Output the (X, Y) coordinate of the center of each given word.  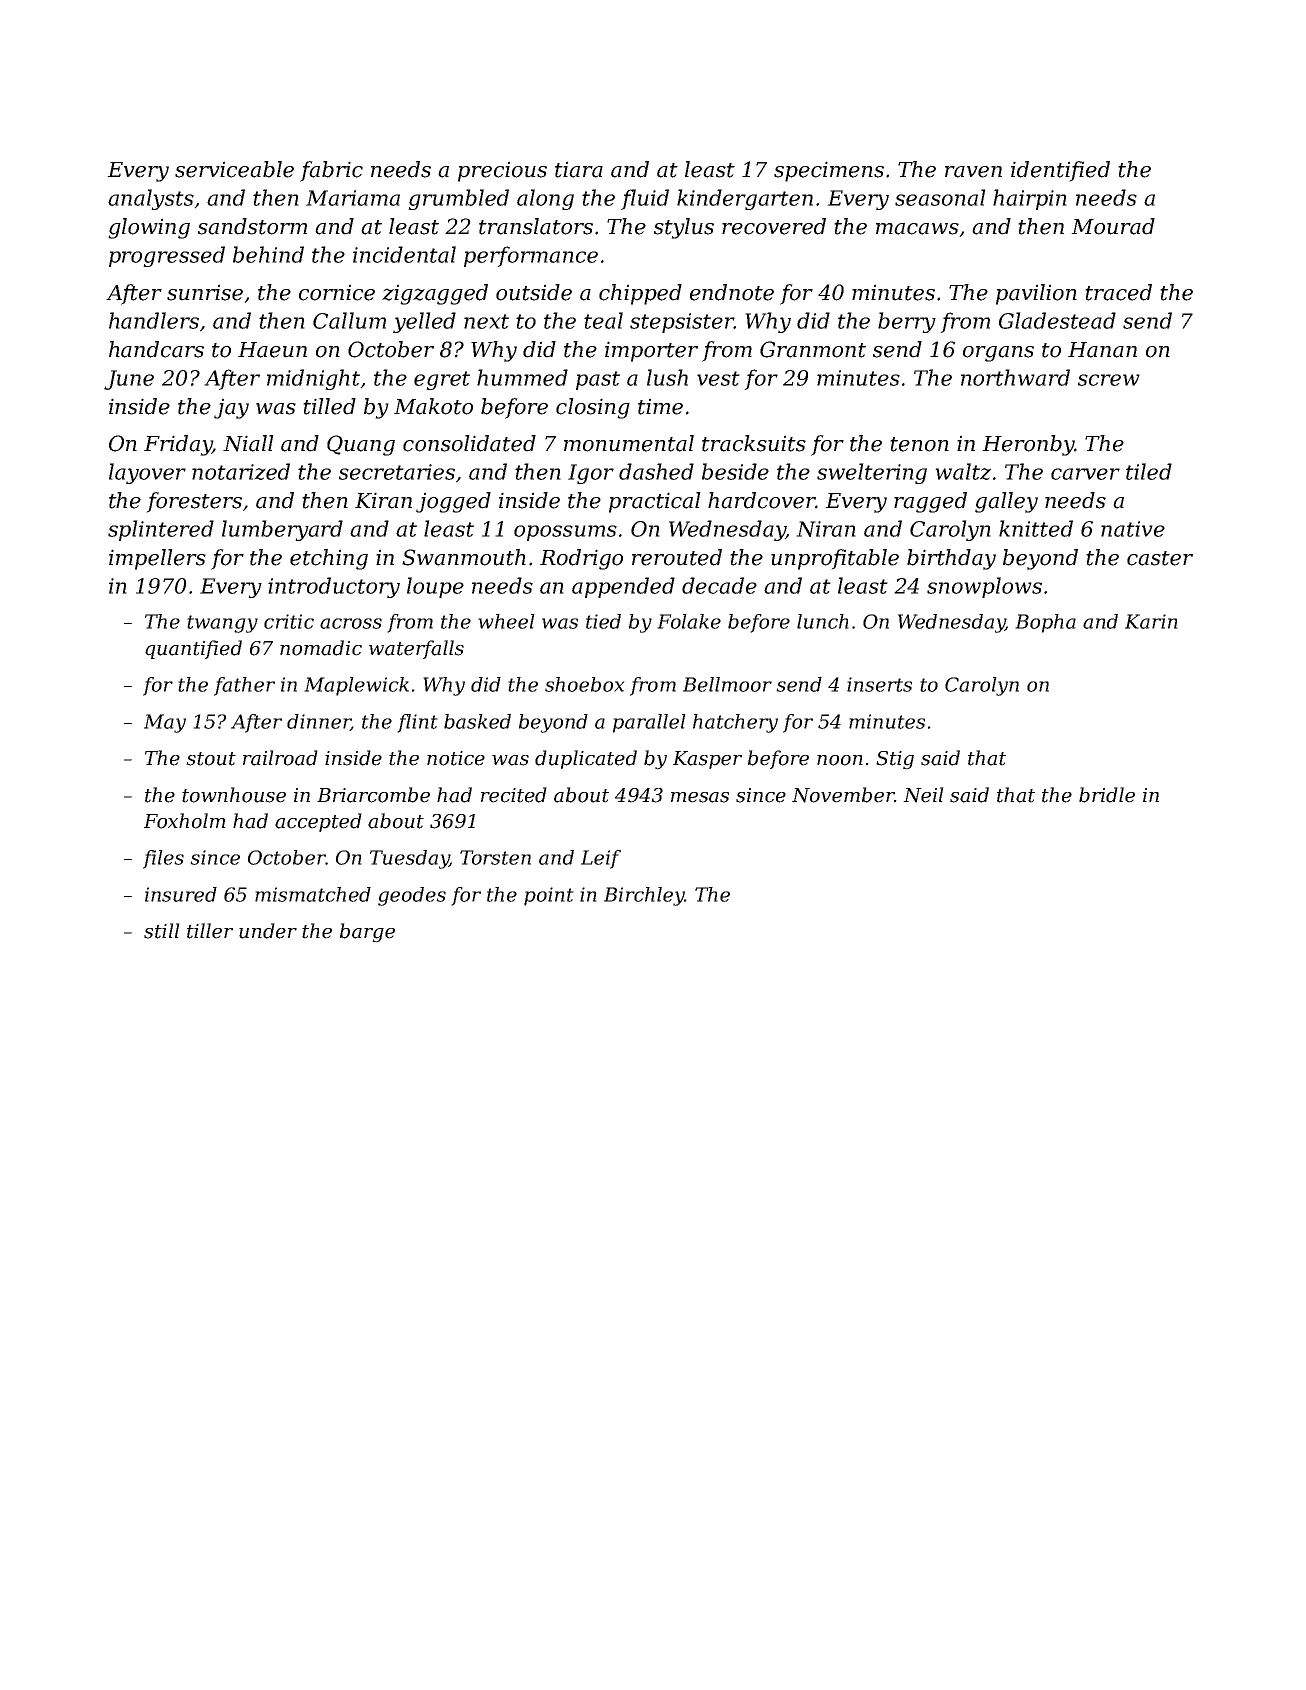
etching (329, 559)
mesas (700, 797)
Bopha (1045, 623)
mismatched (313, 894)
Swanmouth (464, 557)
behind (268, 254)
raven (973, 172)
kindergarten (745, 199)
